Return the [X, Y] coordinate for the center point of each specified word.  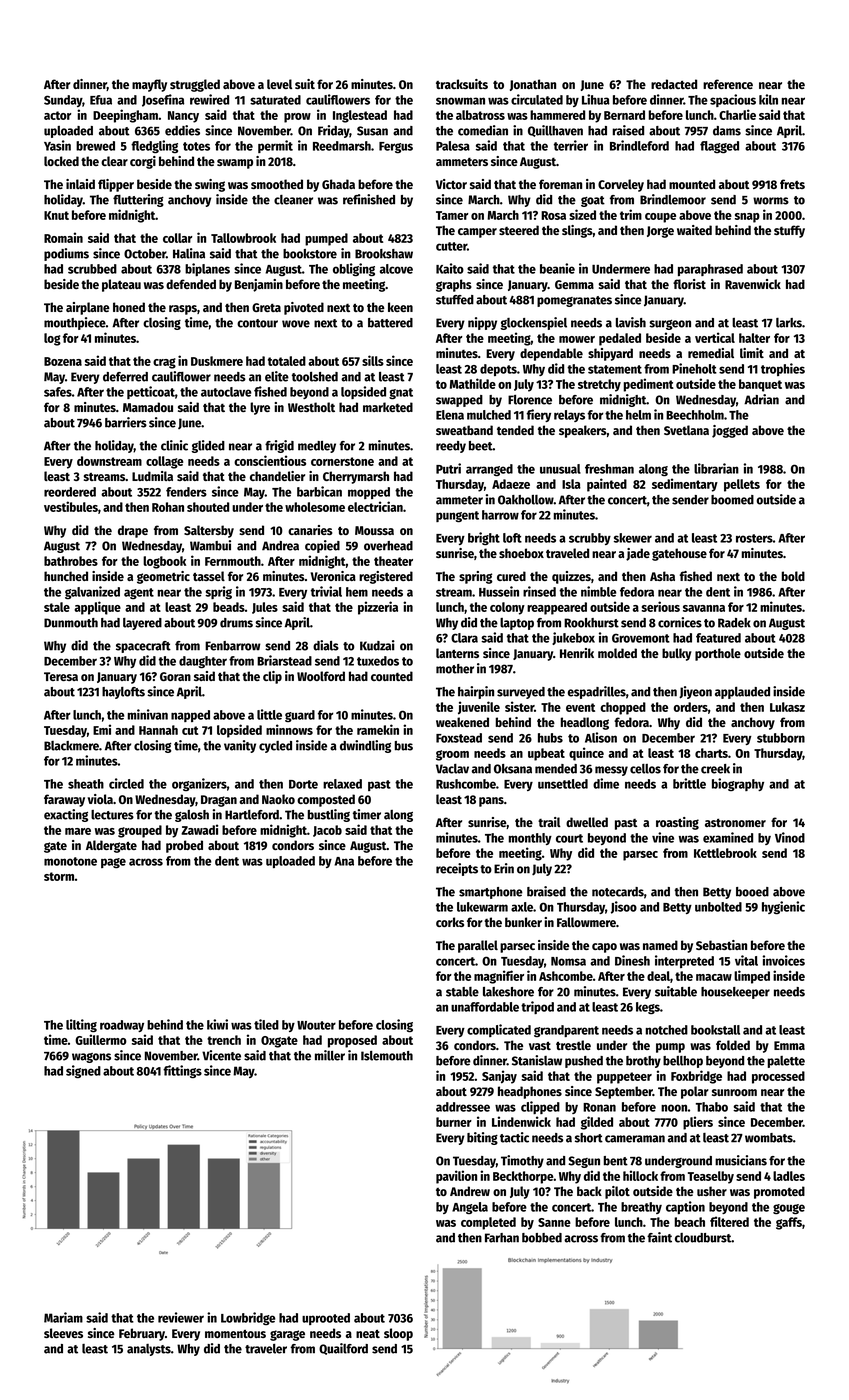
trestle [573, 1045]
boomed [732, 500]
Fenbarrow [233, 646]
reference [728, 84]
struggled [195, 85]
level [279, 84]
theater [393, 561]
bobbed [542, 1238]
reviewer [181, 1317]
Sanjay [499, 1077]
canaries [310, 530]
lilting [81, 1025]
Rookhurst [591, 623]
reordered [70, 492]
